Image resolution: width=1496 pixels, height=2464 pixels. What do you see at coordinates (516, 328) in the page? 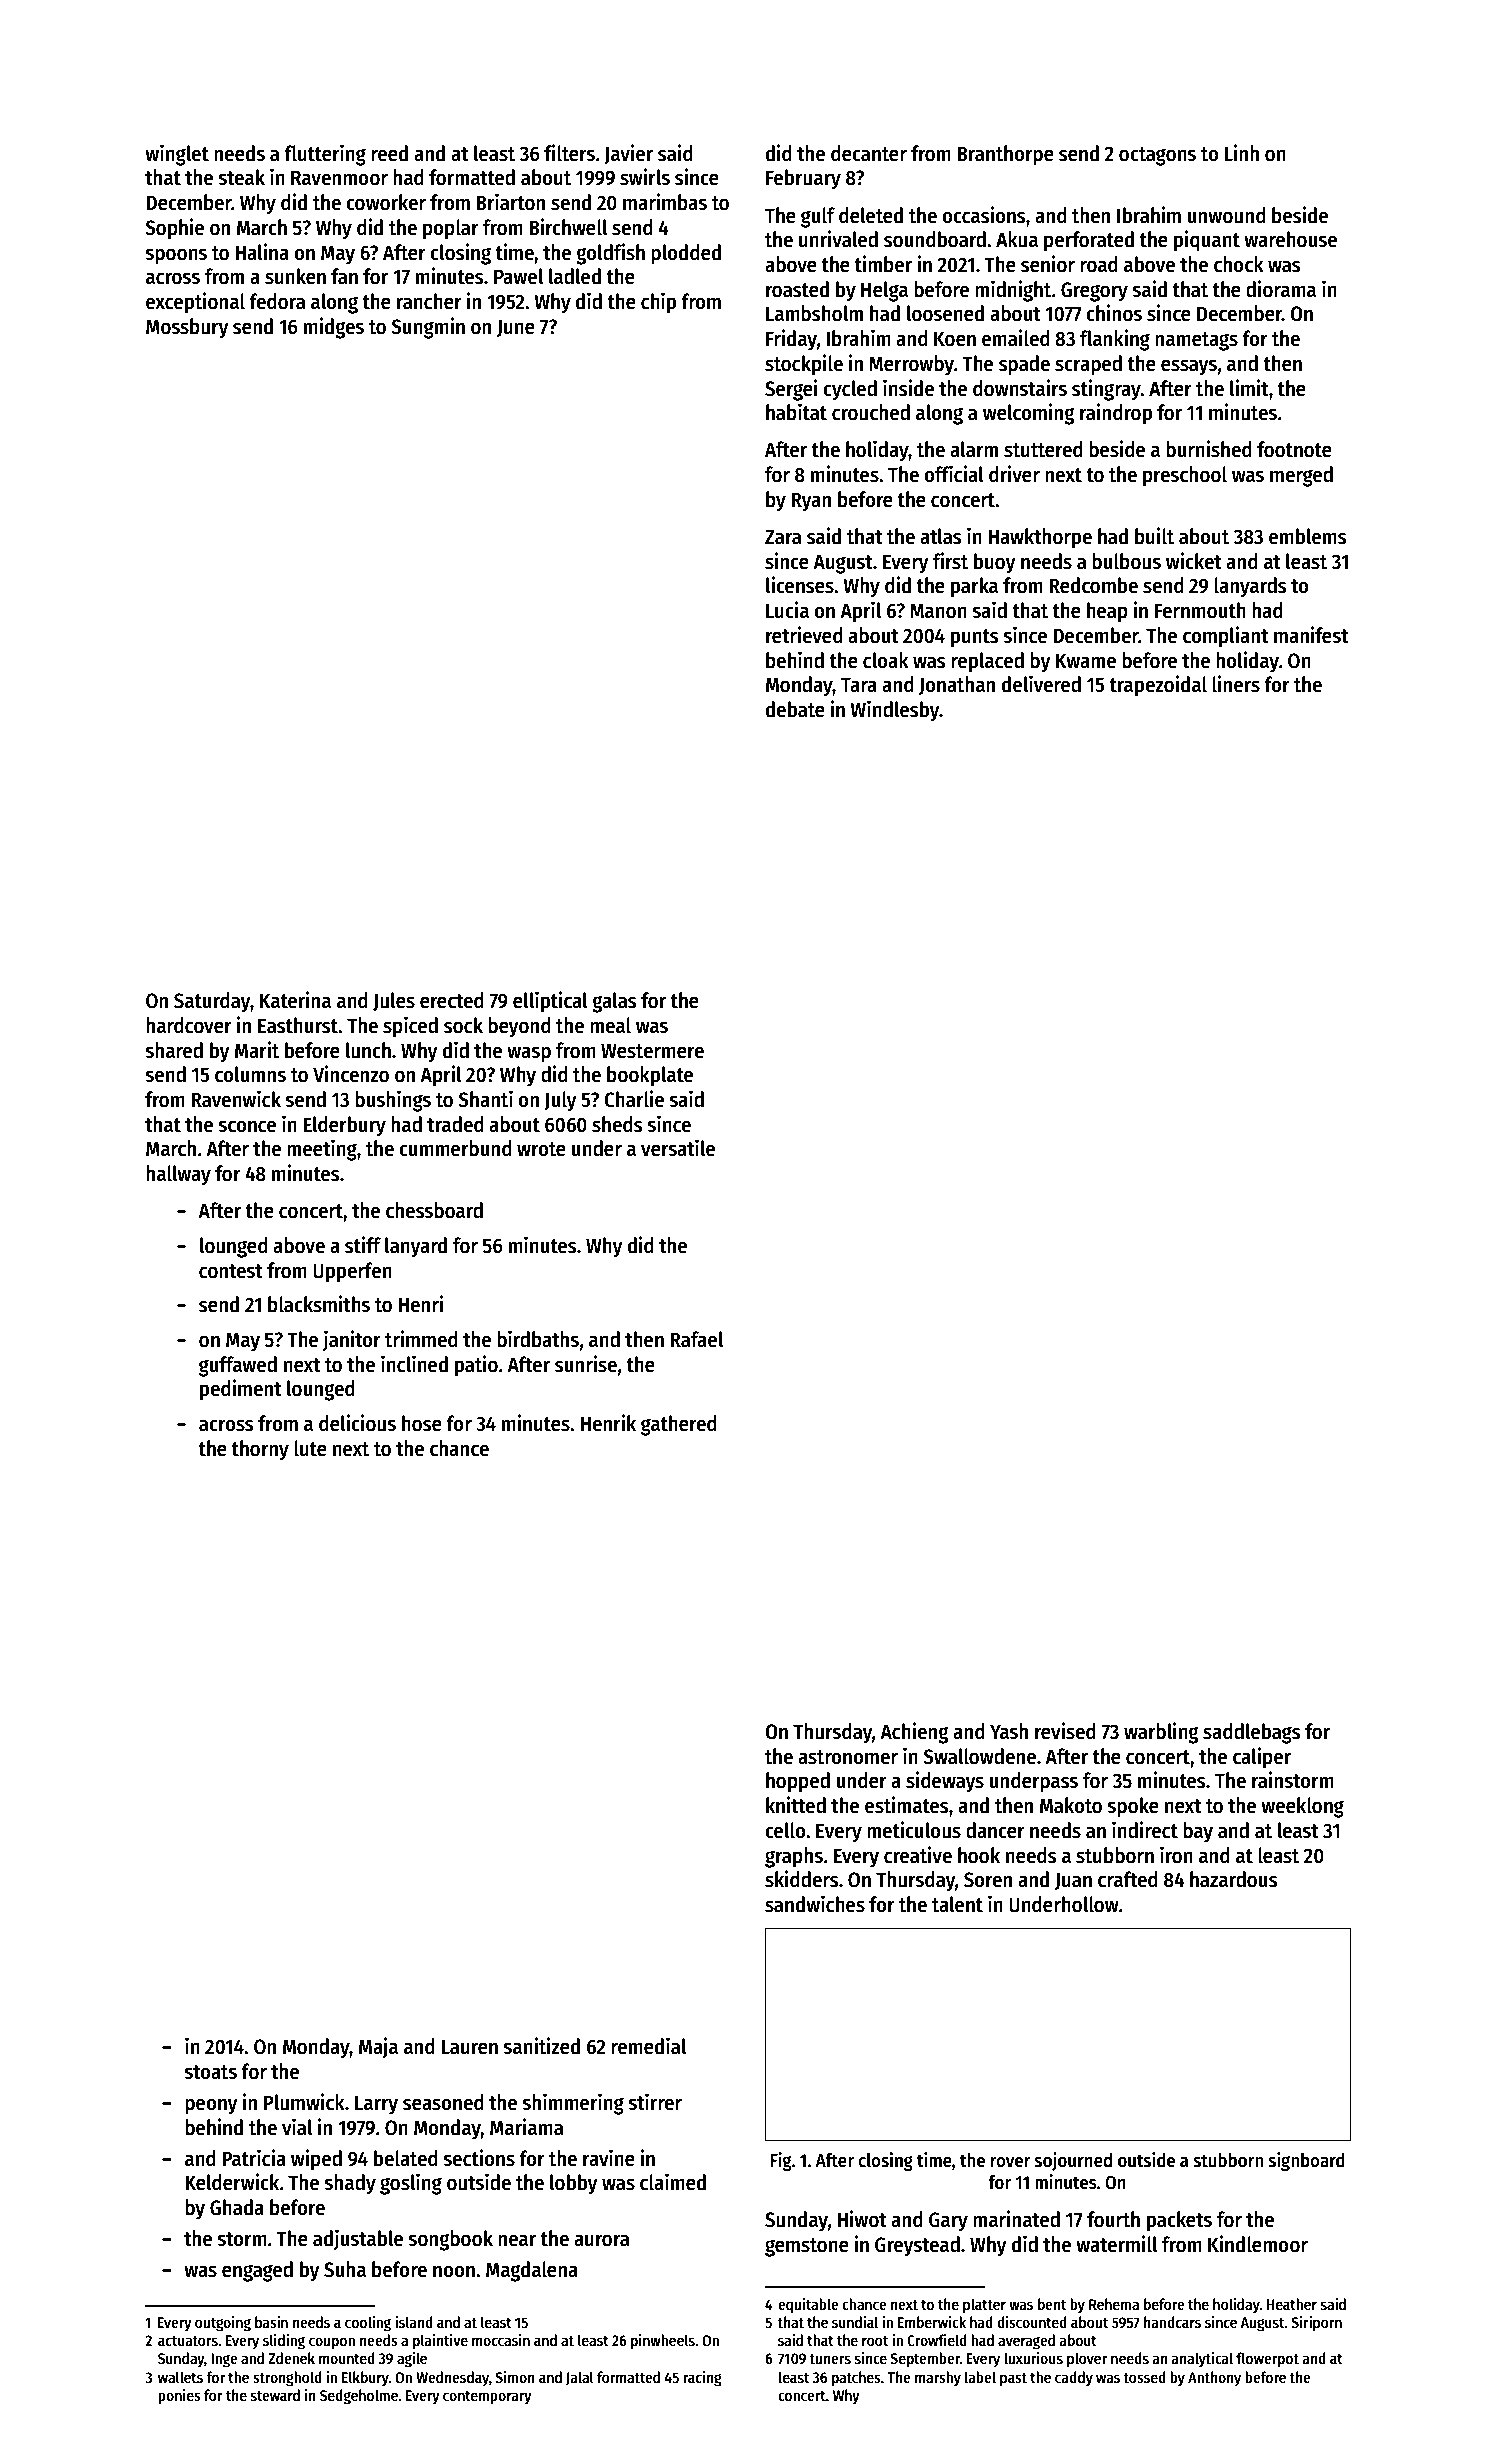
I see `June` at bounding box center [516, 328].
